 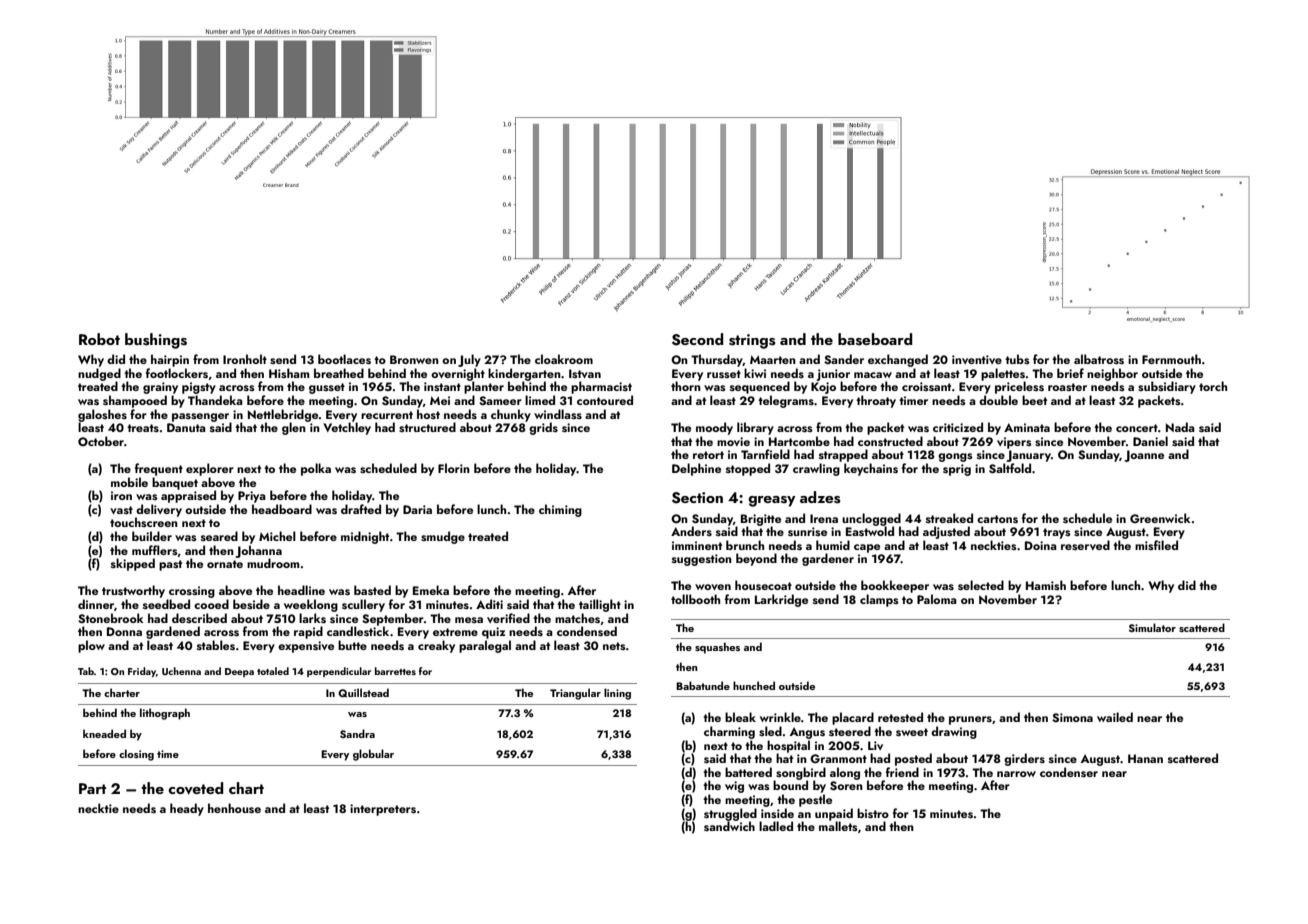 I want to click on Robot, so click(x=99, y=339).
